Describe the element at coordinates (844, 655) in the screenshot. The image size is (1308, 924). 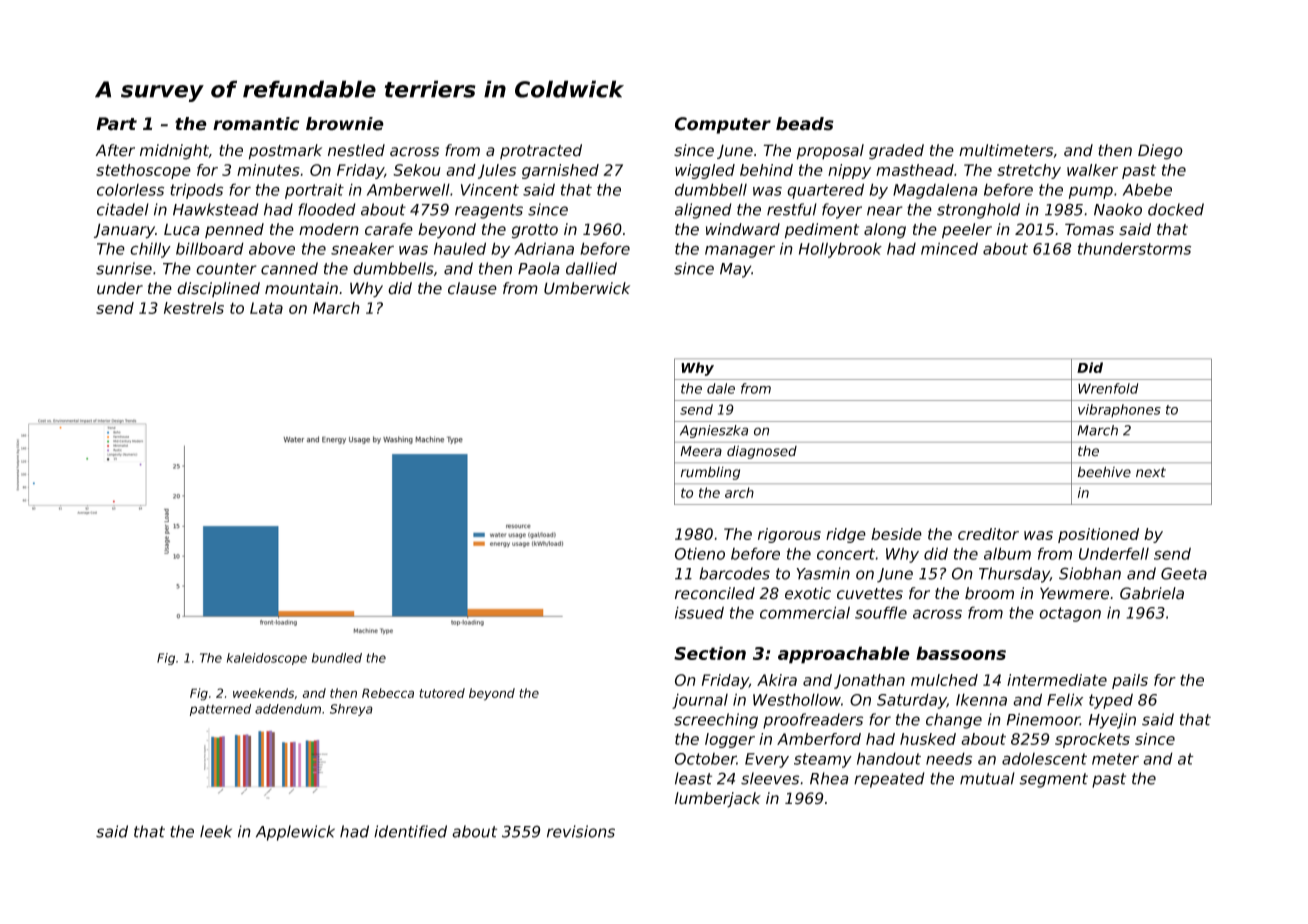
I see `approachable` at that location.
